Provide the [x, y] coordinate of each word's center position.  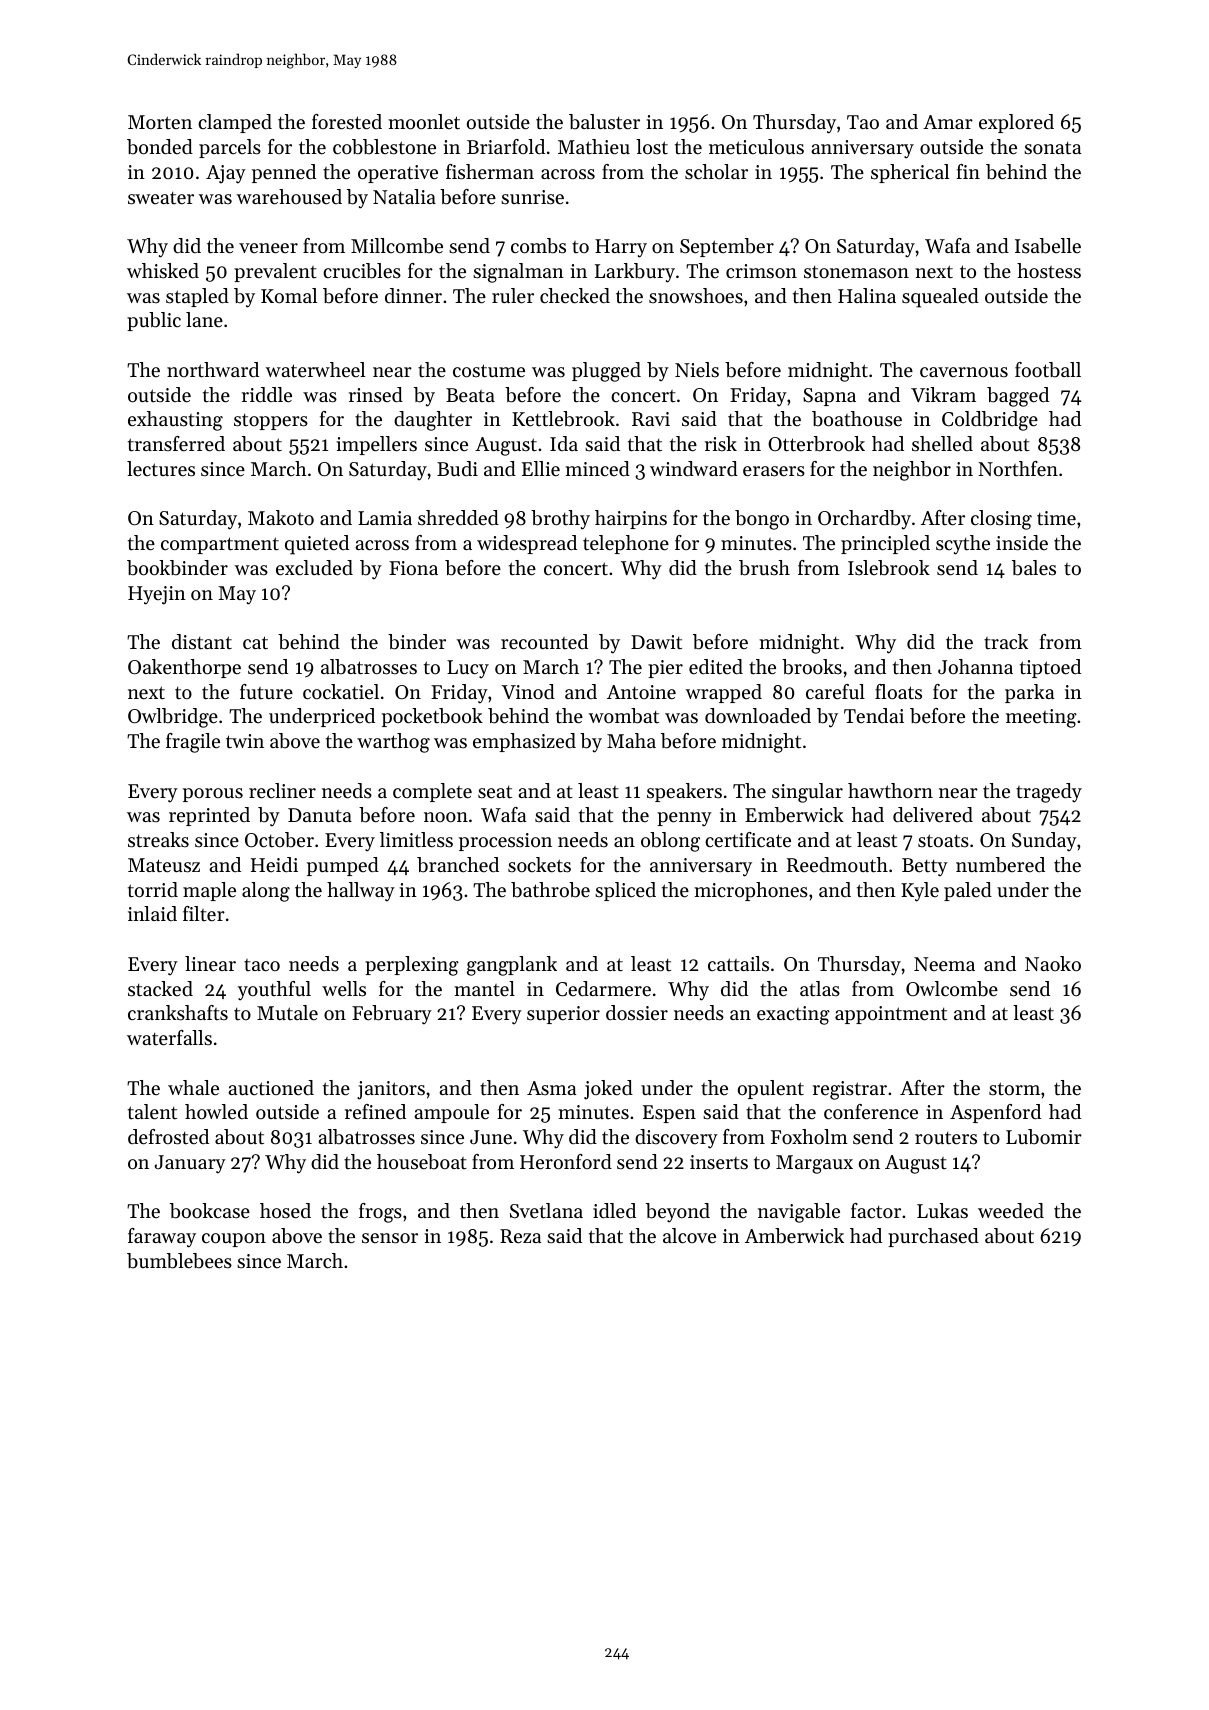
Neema [944, 964]
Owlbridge [173, 718]
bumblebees [179, 1261]
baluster [604, 122]
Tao [863, 122]
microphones [751, 891]
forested [347, 122]
